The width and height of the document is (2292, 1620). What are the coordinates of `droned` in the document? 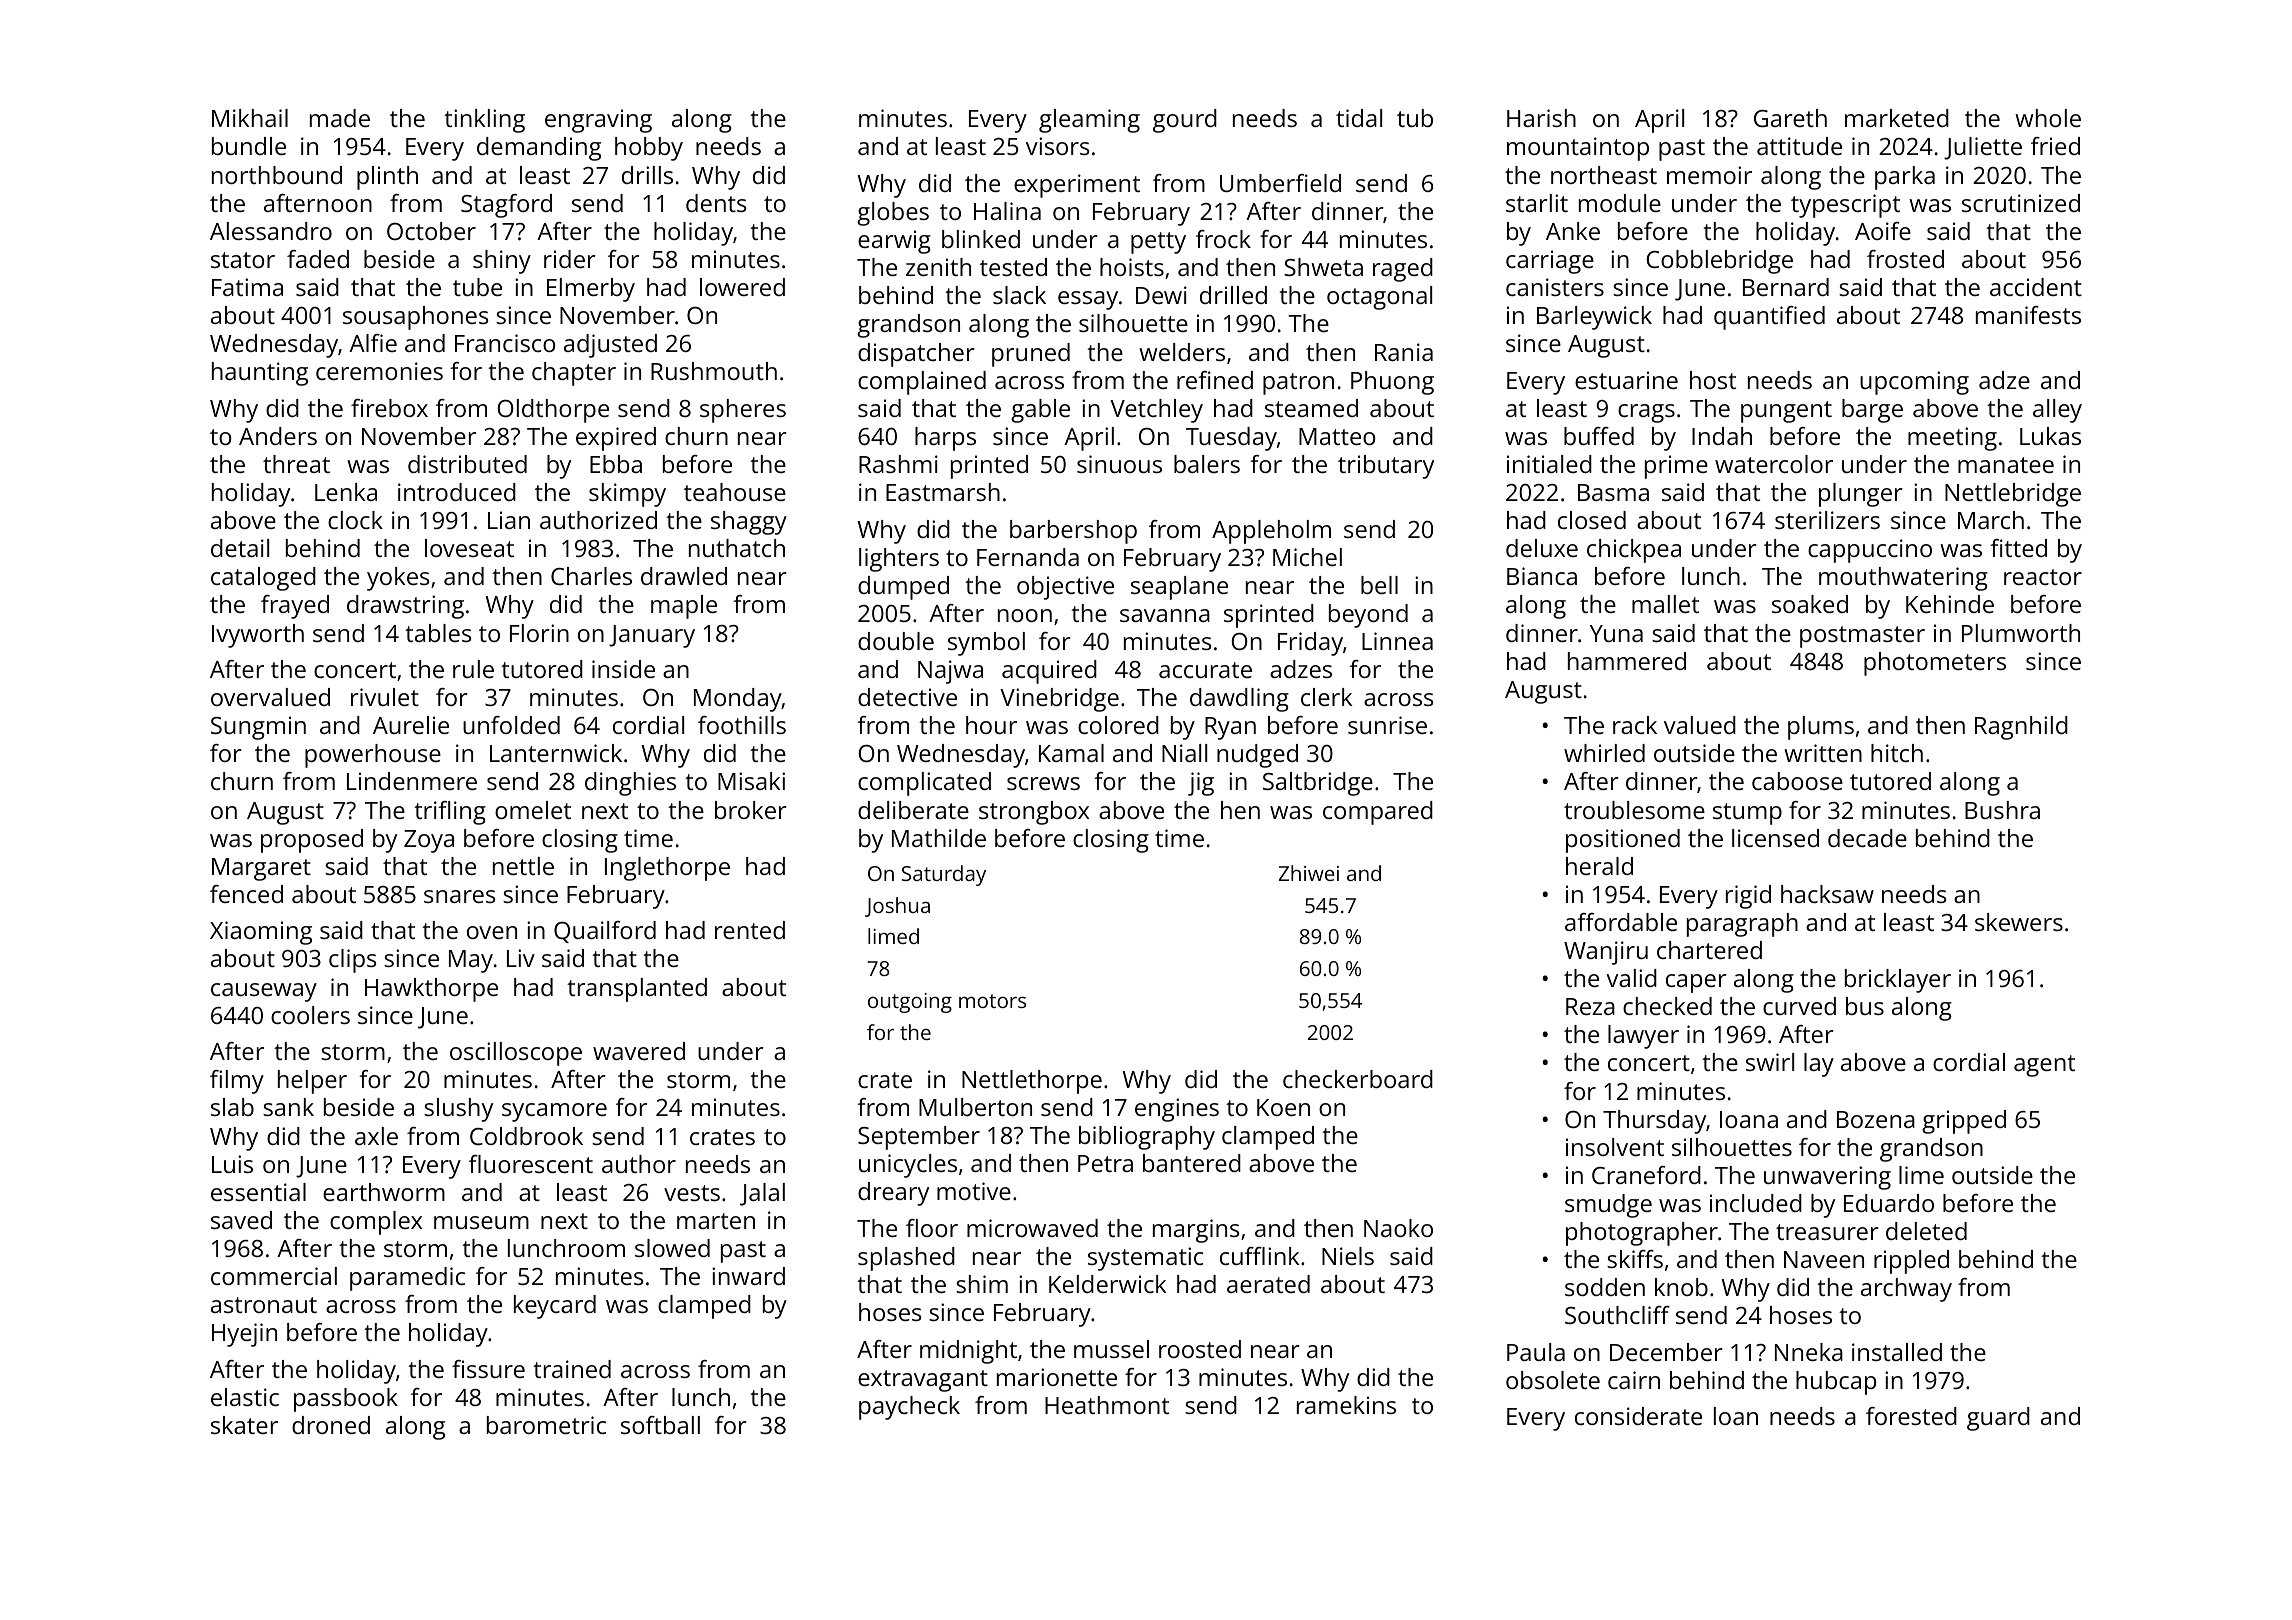 It's located at (331, 1425).
